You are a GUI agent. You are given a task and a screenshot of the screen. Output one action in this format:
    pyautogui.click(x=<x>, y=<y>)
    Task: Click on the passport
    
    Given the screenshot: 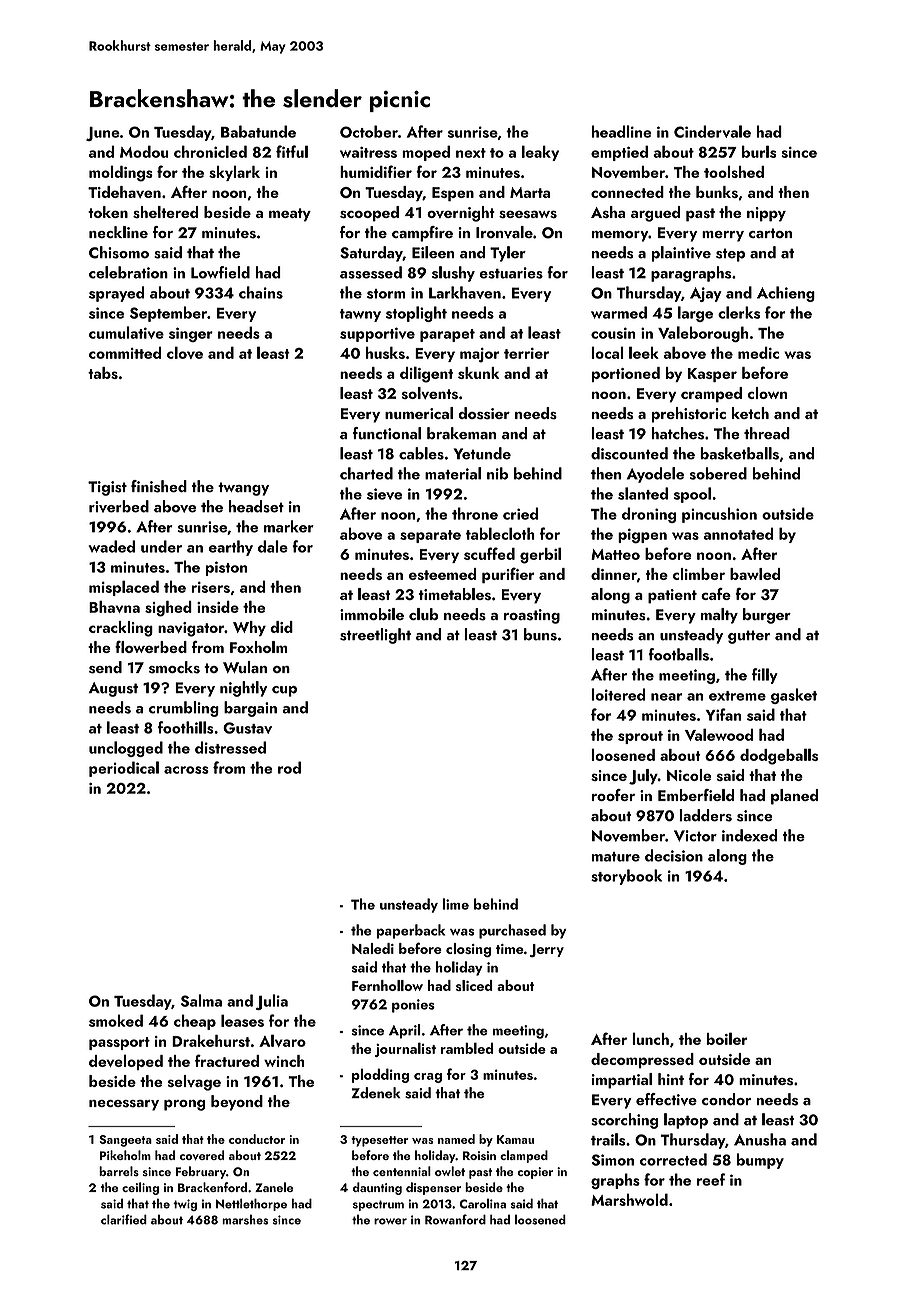 What is the action you would take?
    pyautogui.click(x=119, y=1043)
